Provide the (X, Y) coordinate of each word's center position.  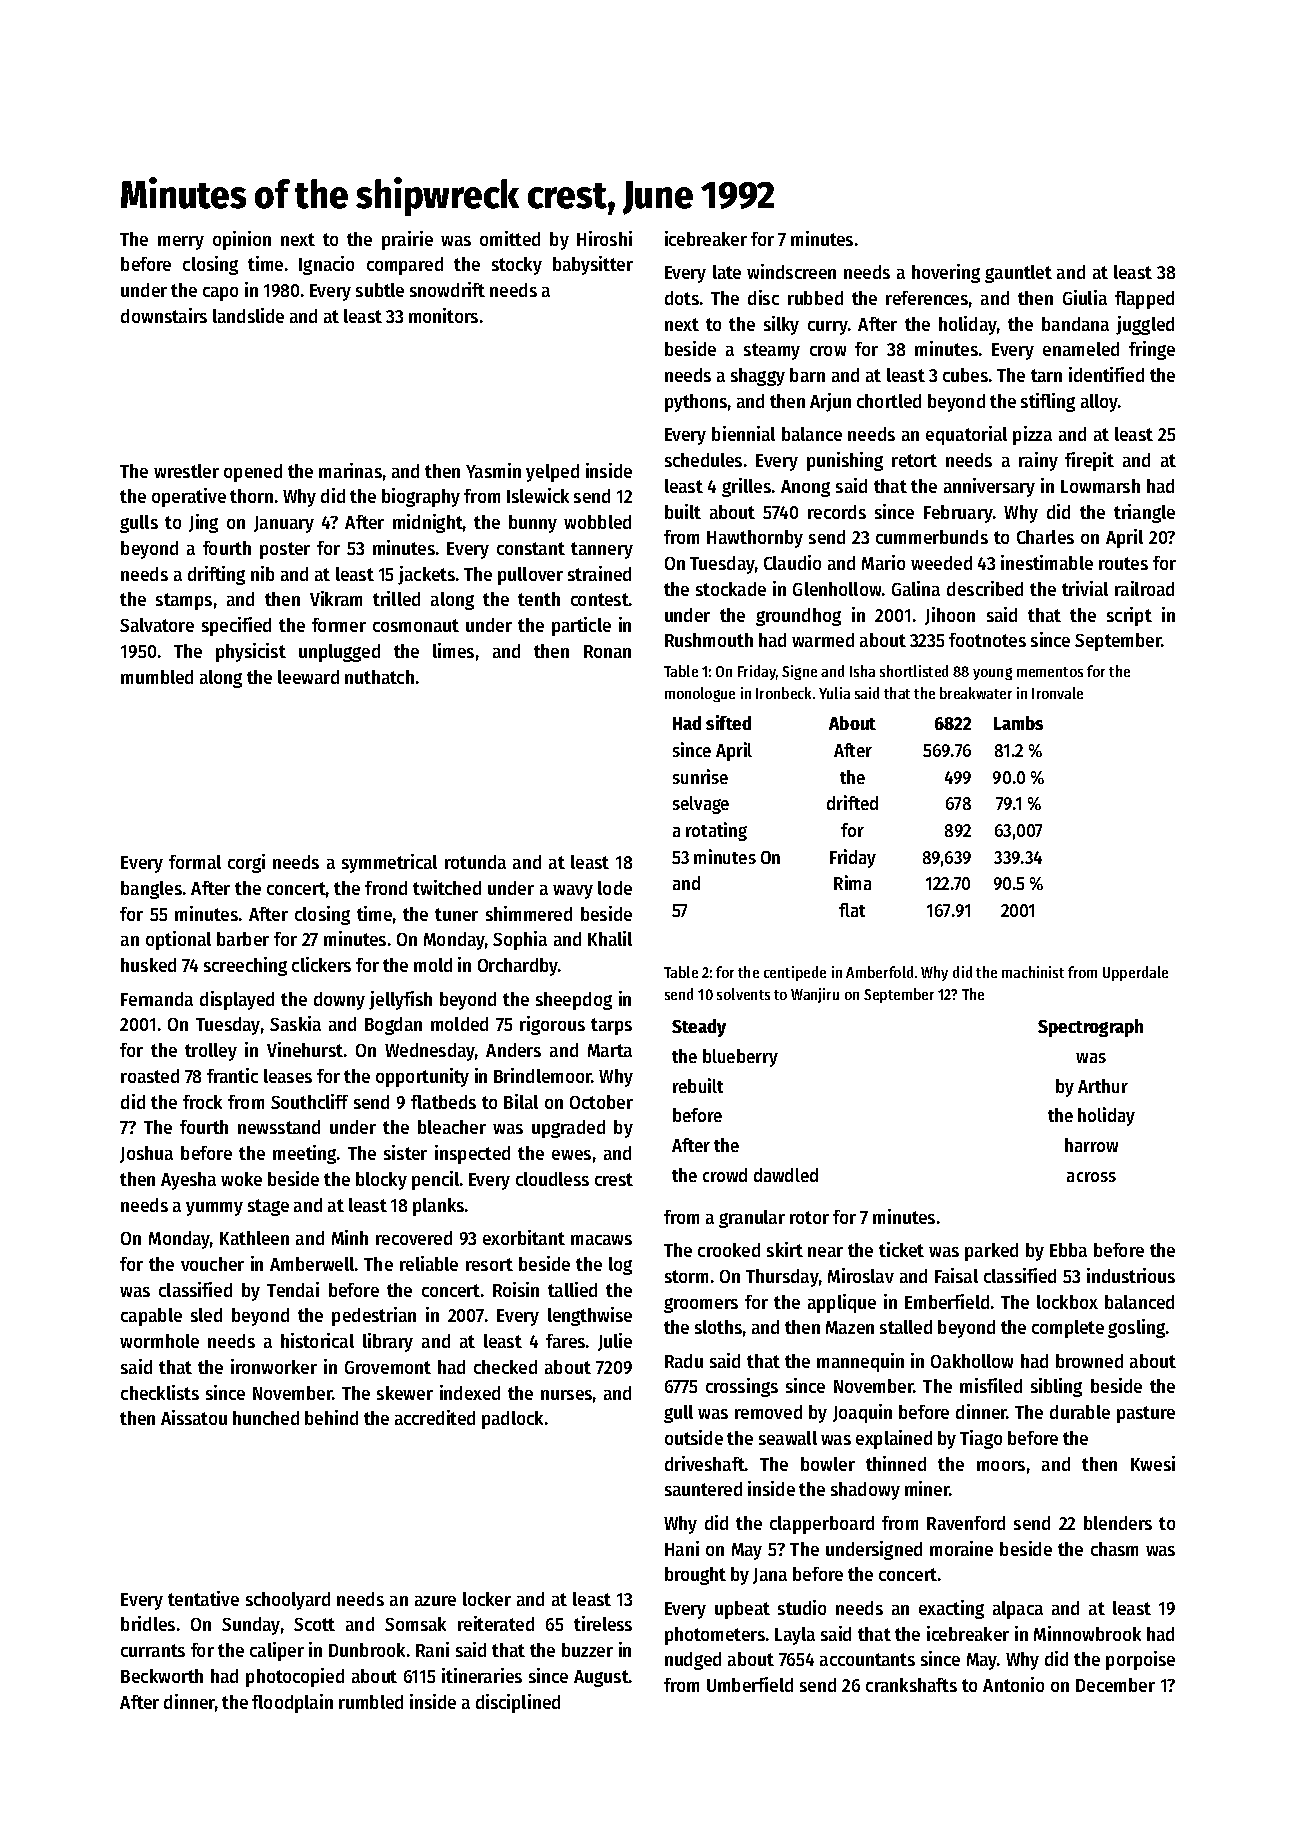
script (1129, 616)
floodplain (292, 1703)
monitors (443, 315)
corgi (246, 863)
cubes (965, 375)
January (284, 524)
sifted (728, 722)
